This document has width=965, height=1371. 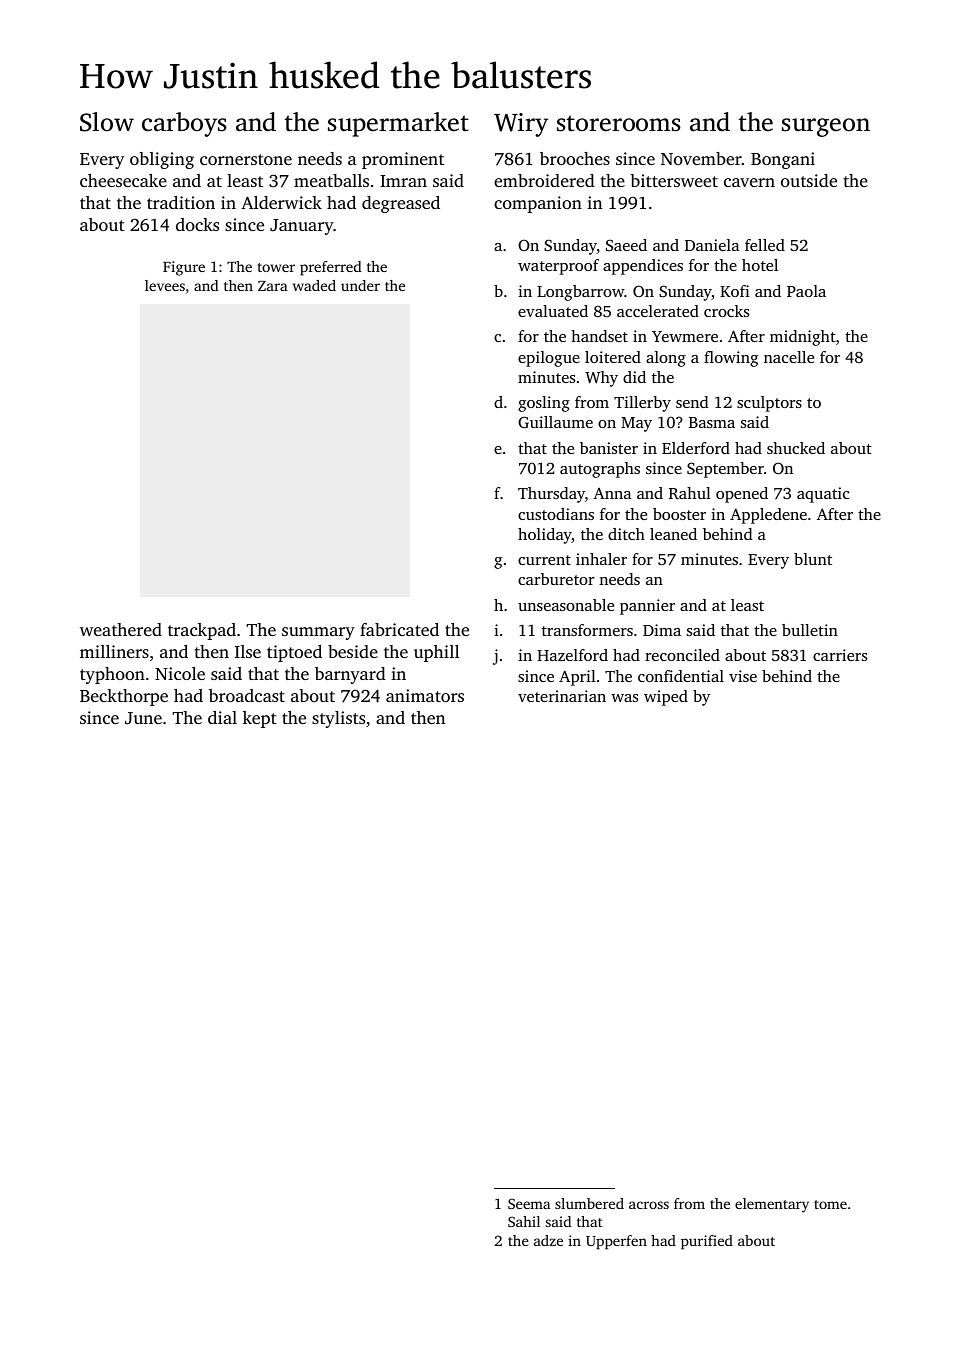 I want to click on veterinarian, so click(x=562, y=696).
